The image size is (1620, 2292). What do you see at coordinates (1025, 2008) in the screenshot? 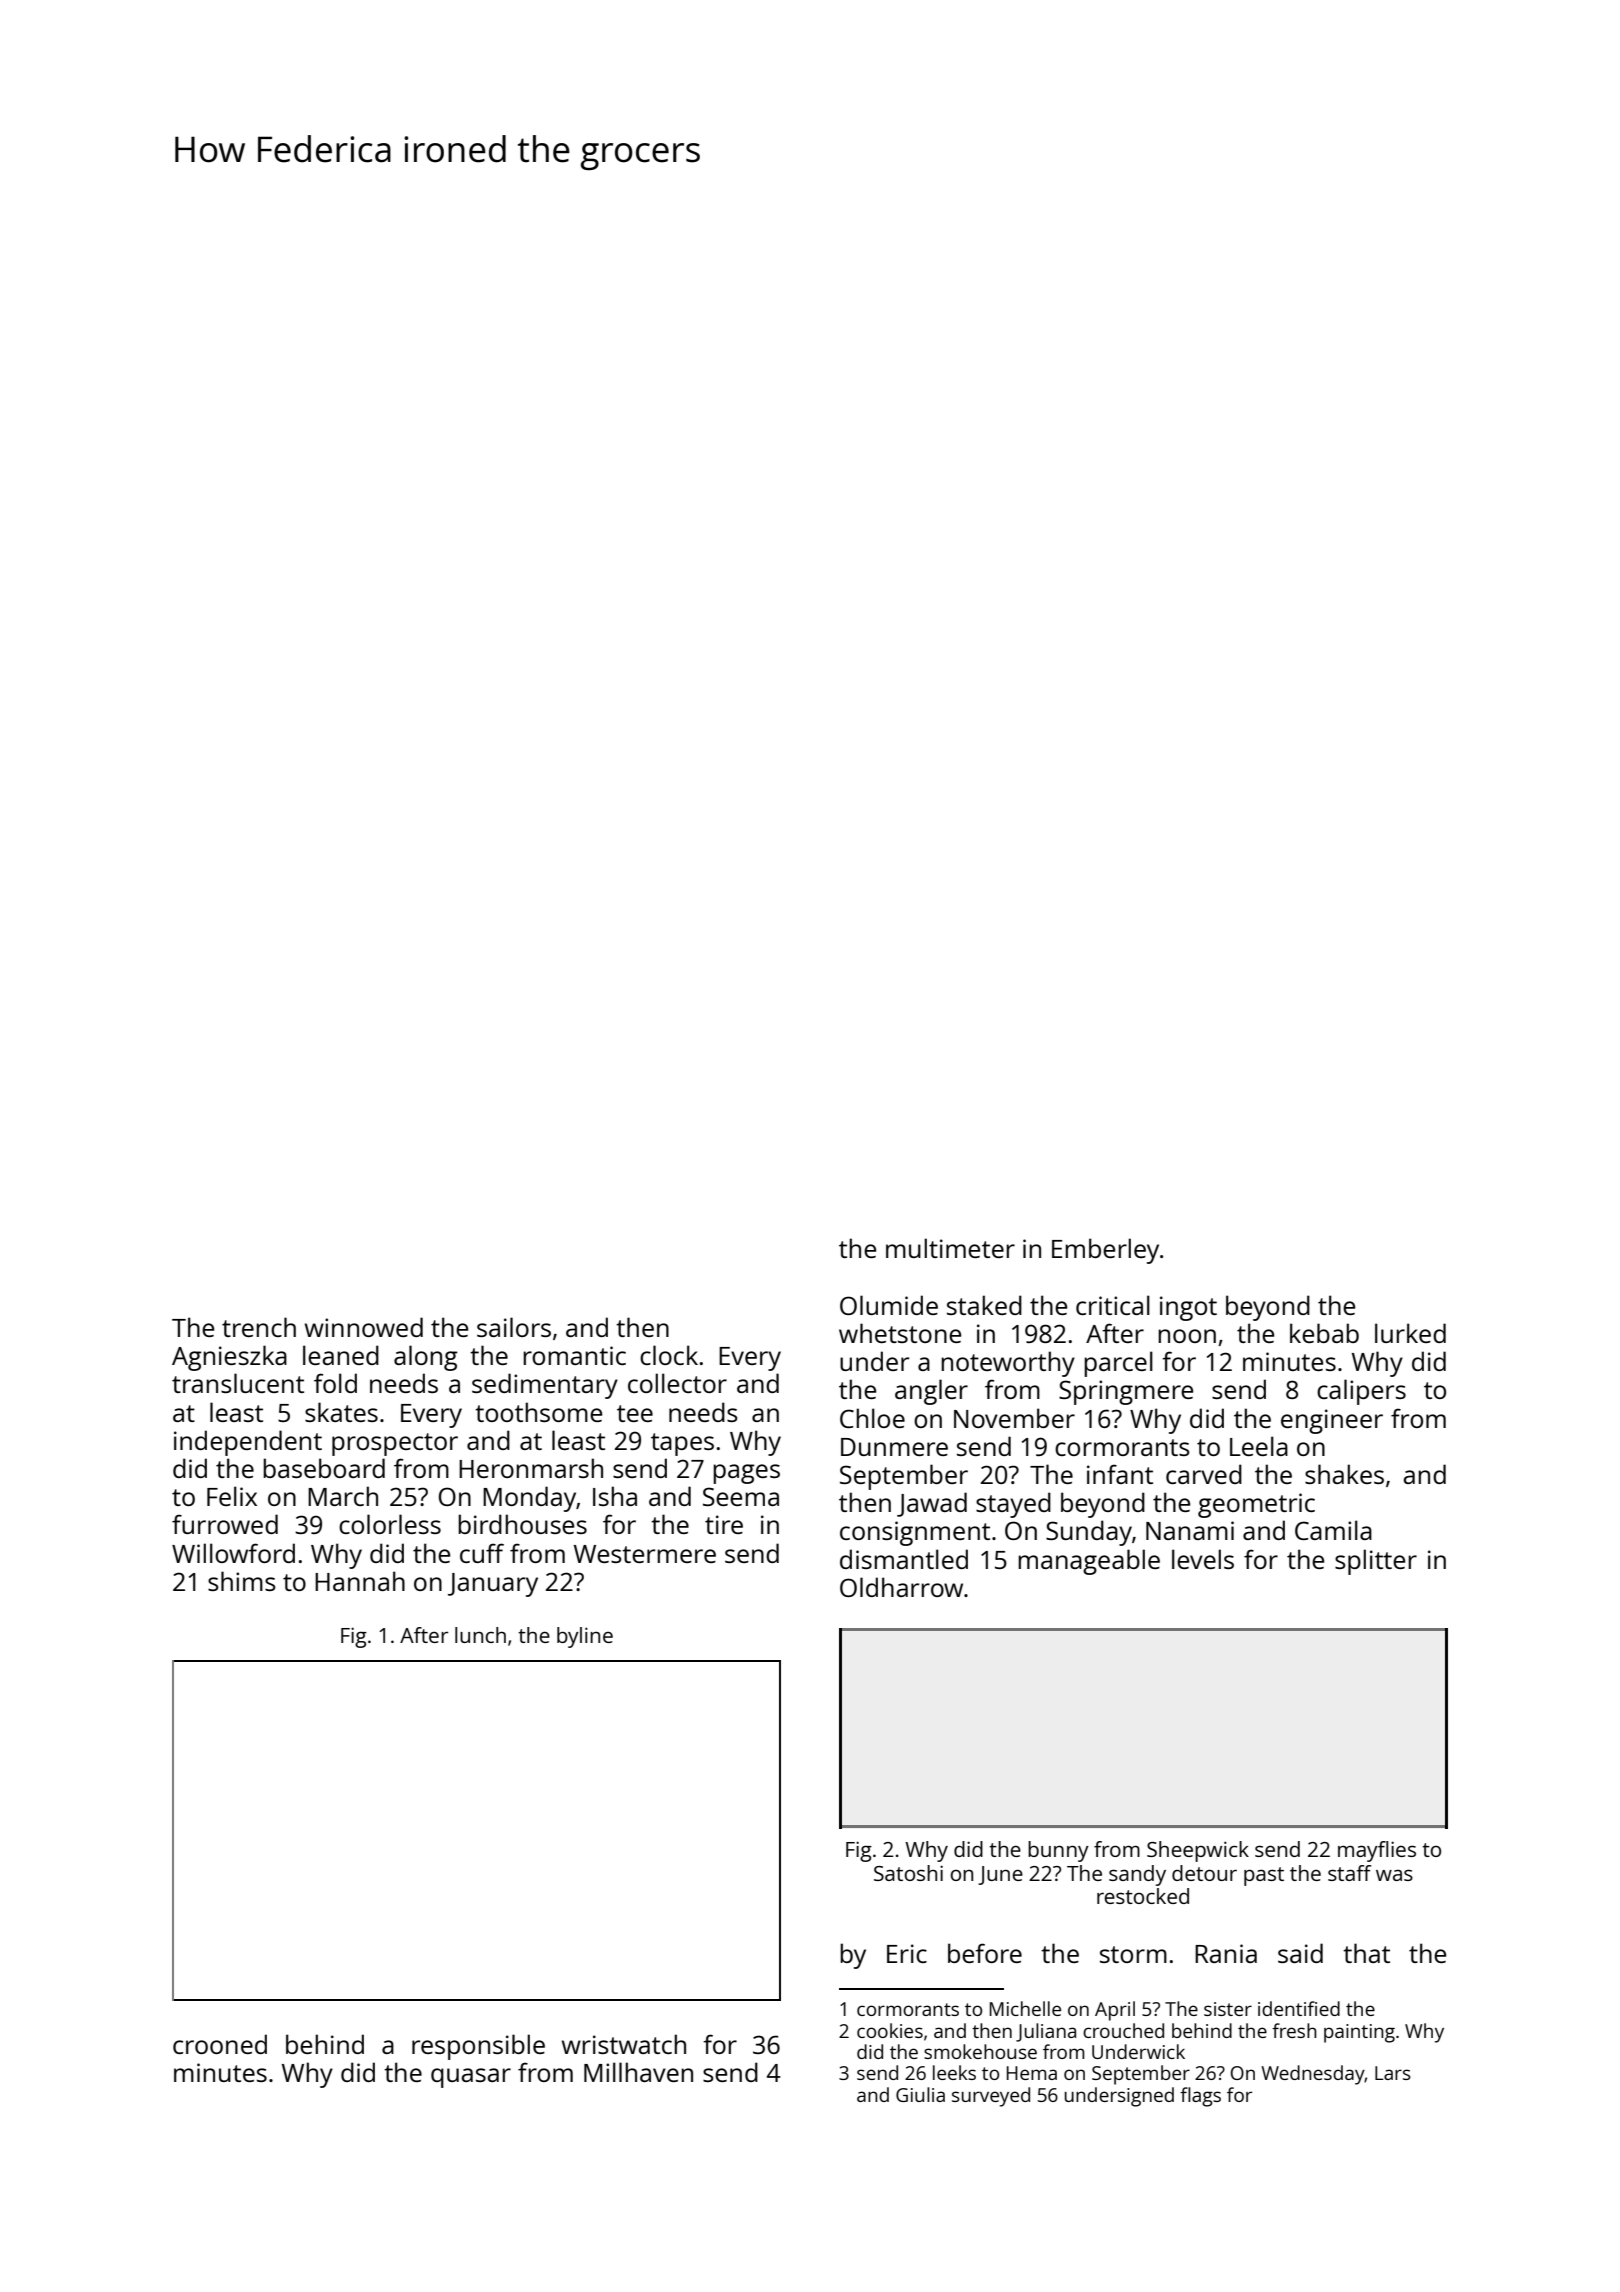
I see `Michelle` at bounding box center [1025, 2008].
